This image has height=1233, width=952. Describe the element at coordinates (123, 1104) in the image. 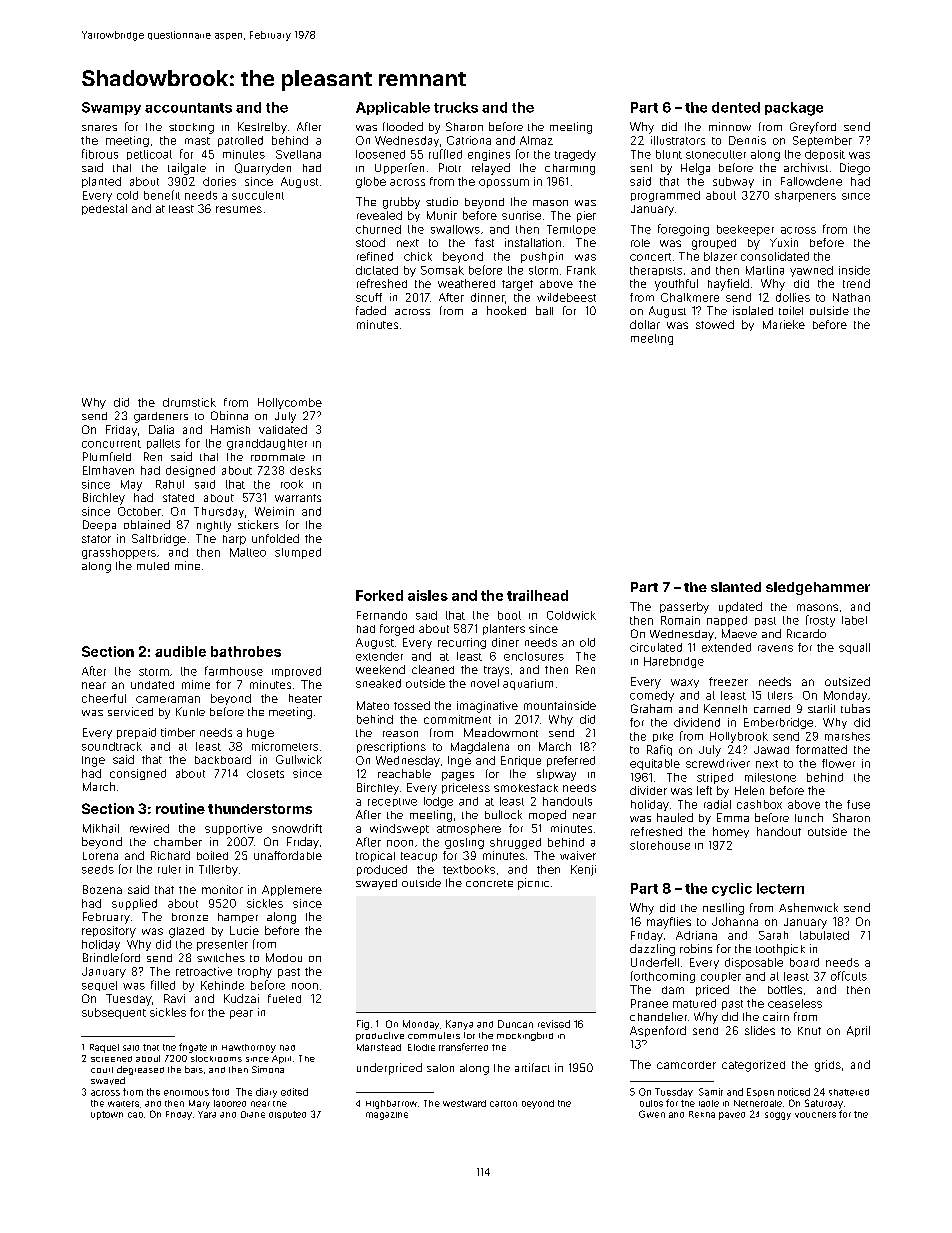

I see `waiters` at that location.
